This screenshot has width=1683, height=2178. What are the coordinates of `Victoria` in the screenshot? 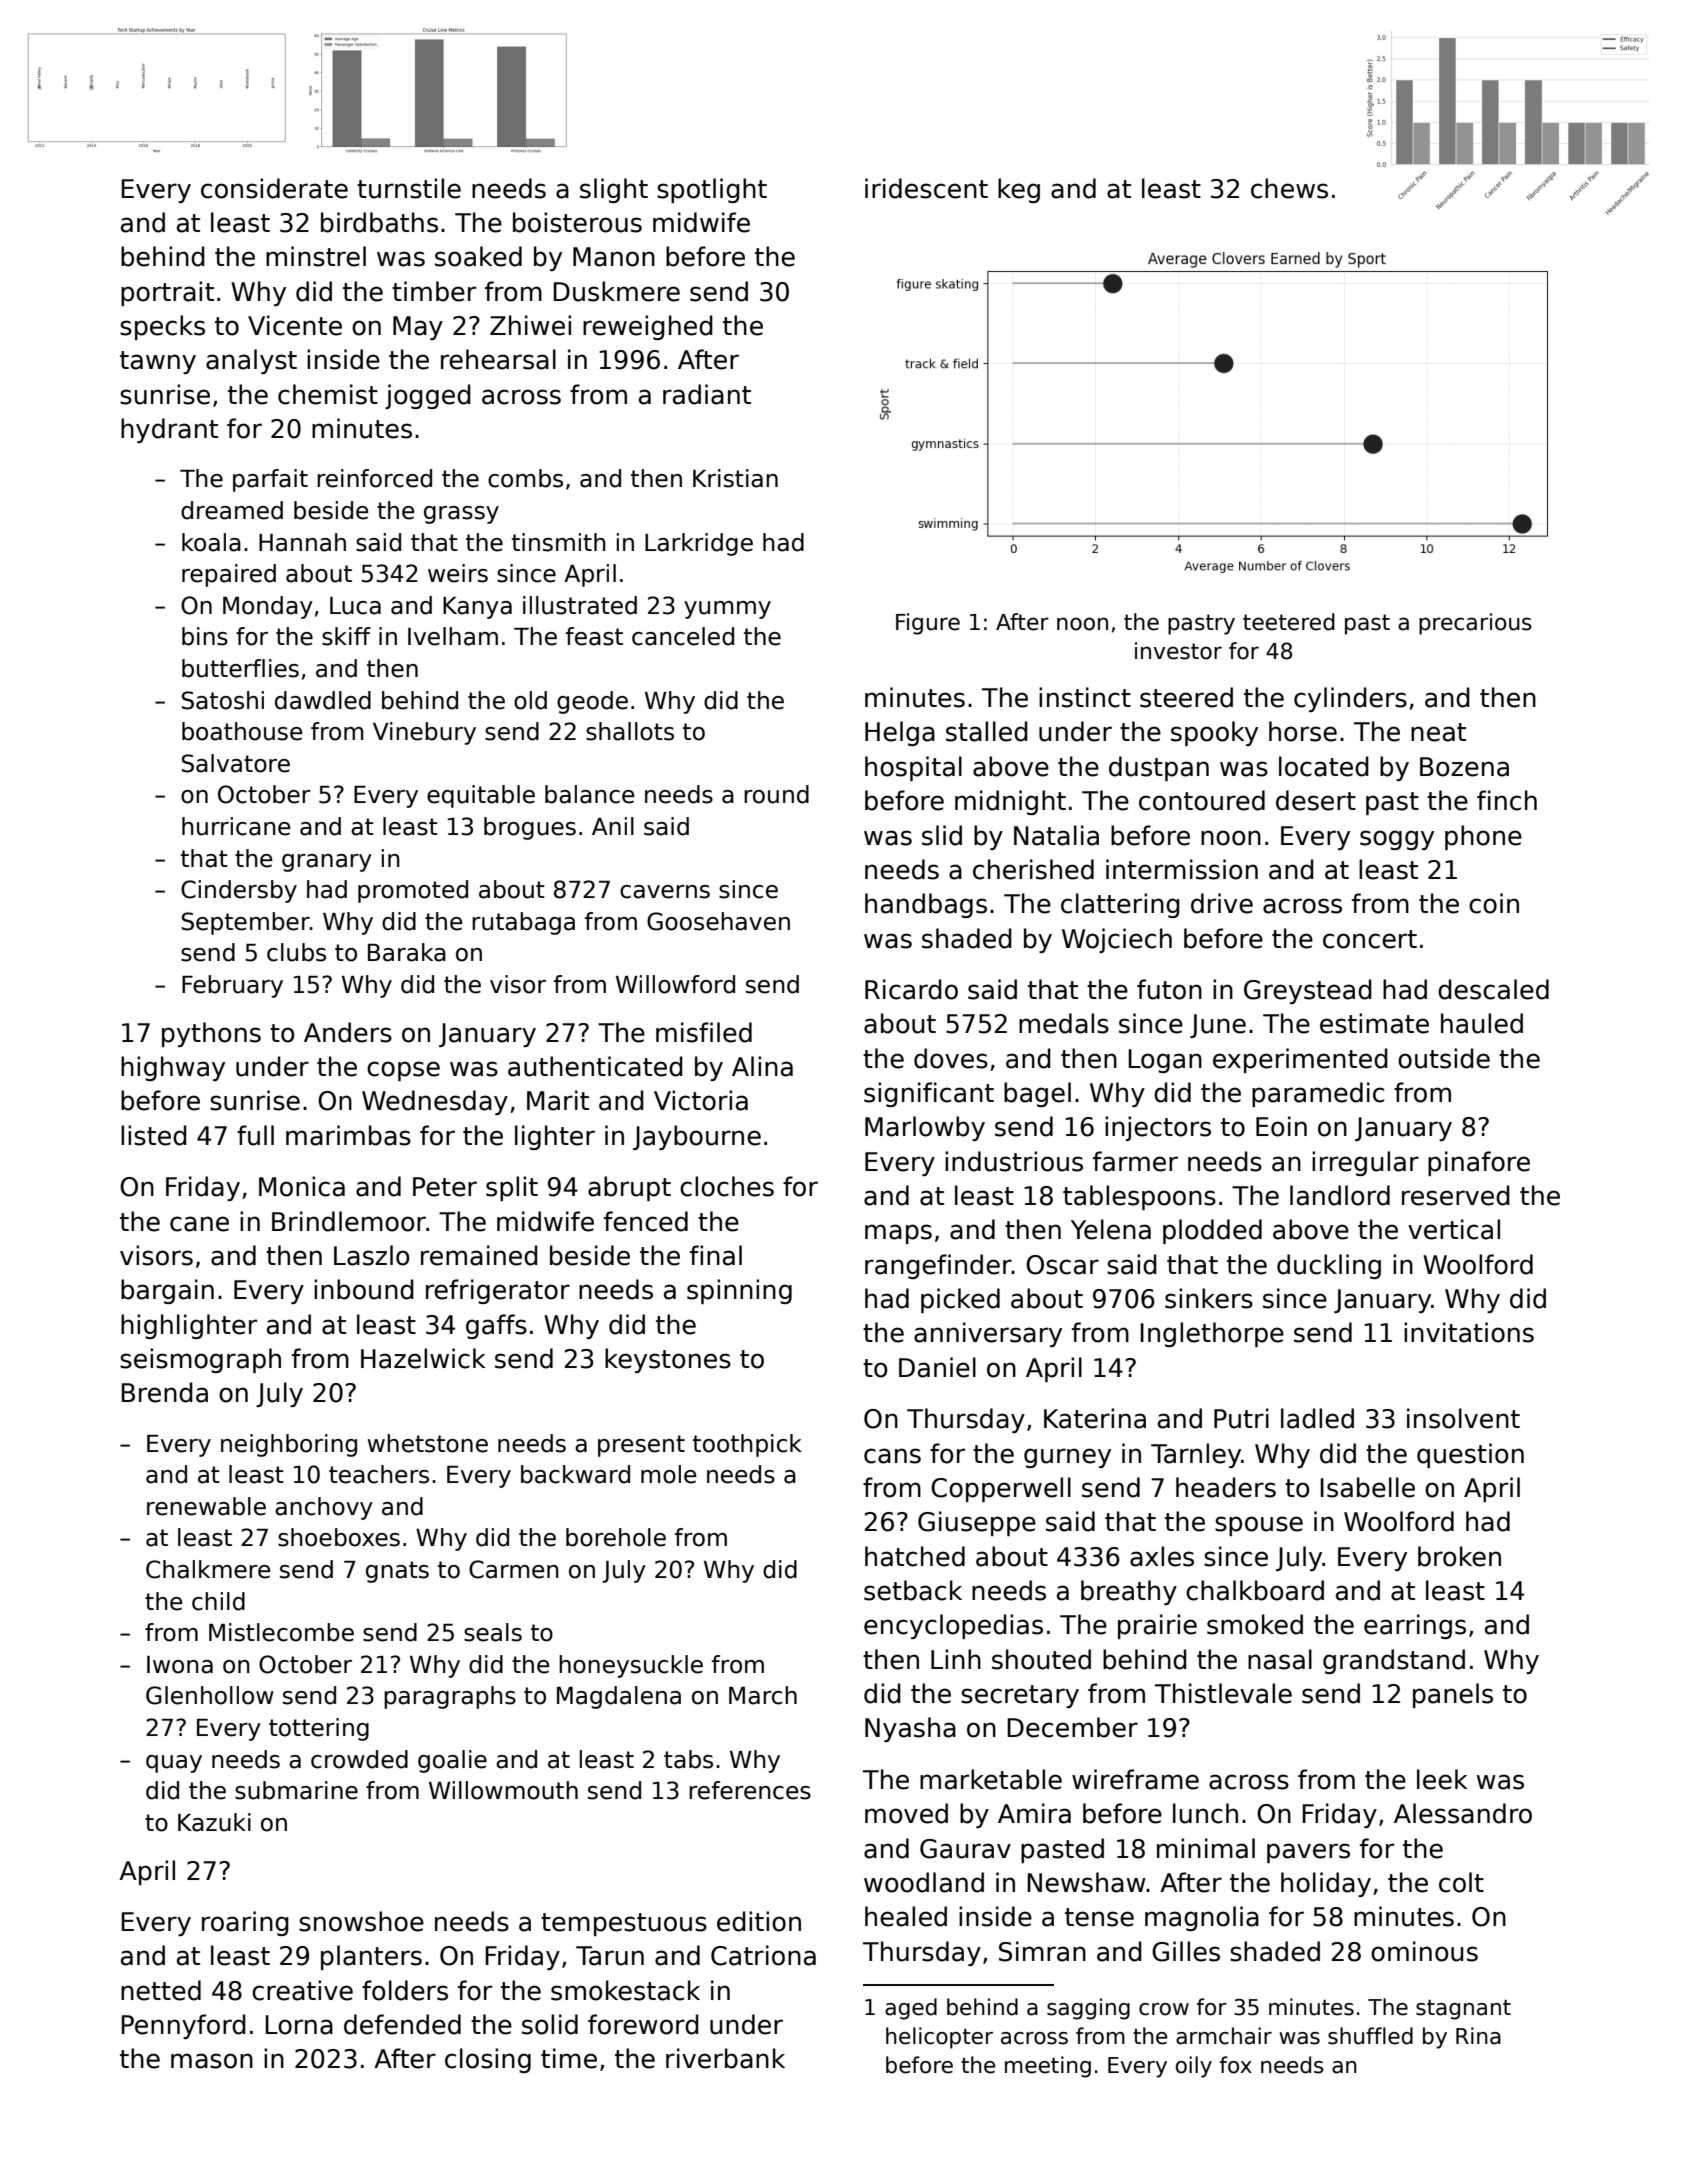 It's located at (701, 1100).
